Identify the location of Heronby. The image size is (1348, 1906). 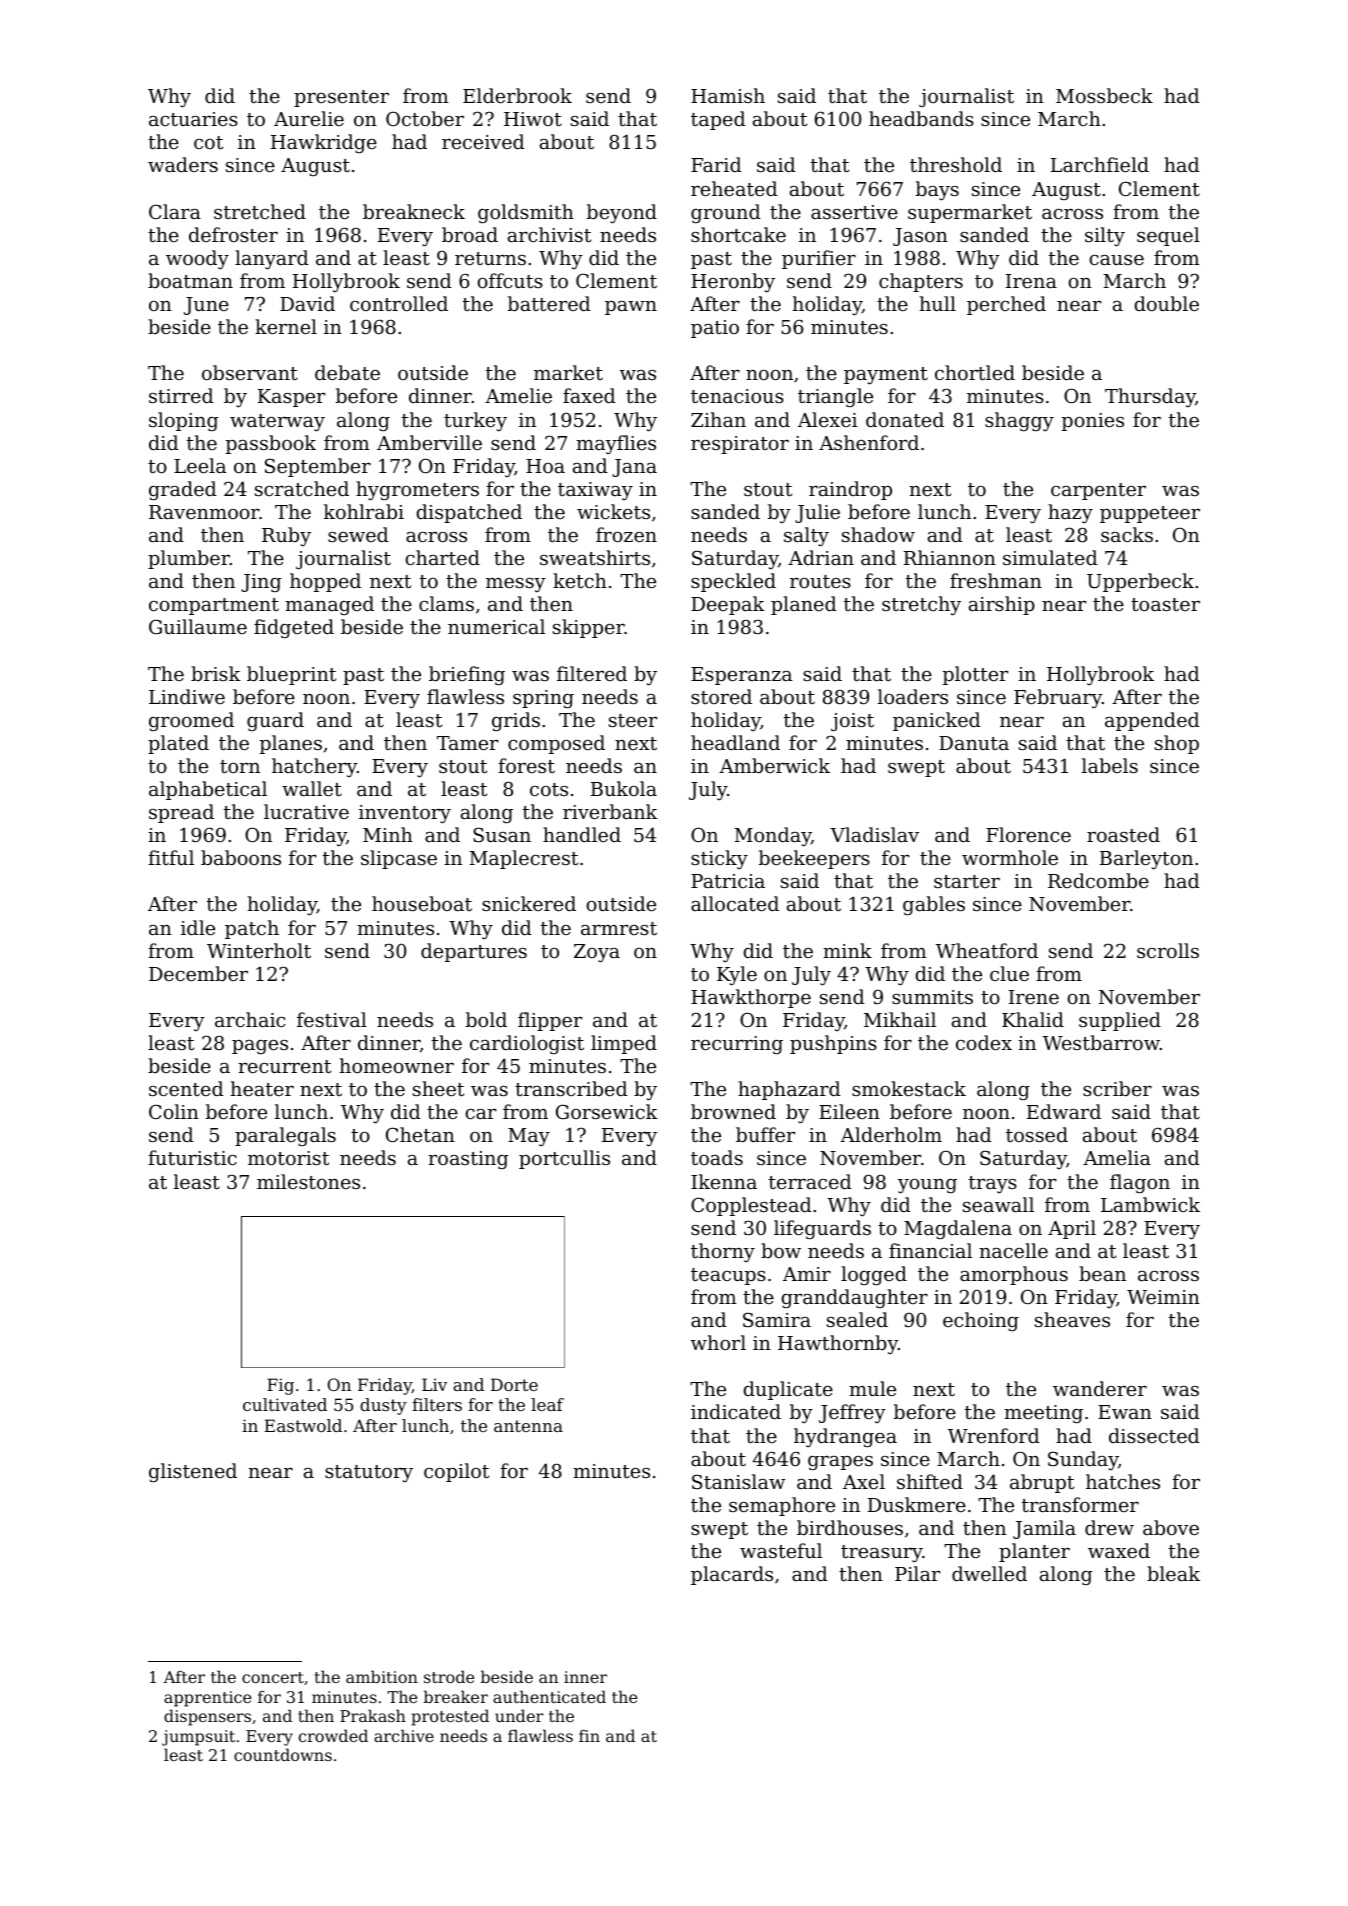
(733, 282).
